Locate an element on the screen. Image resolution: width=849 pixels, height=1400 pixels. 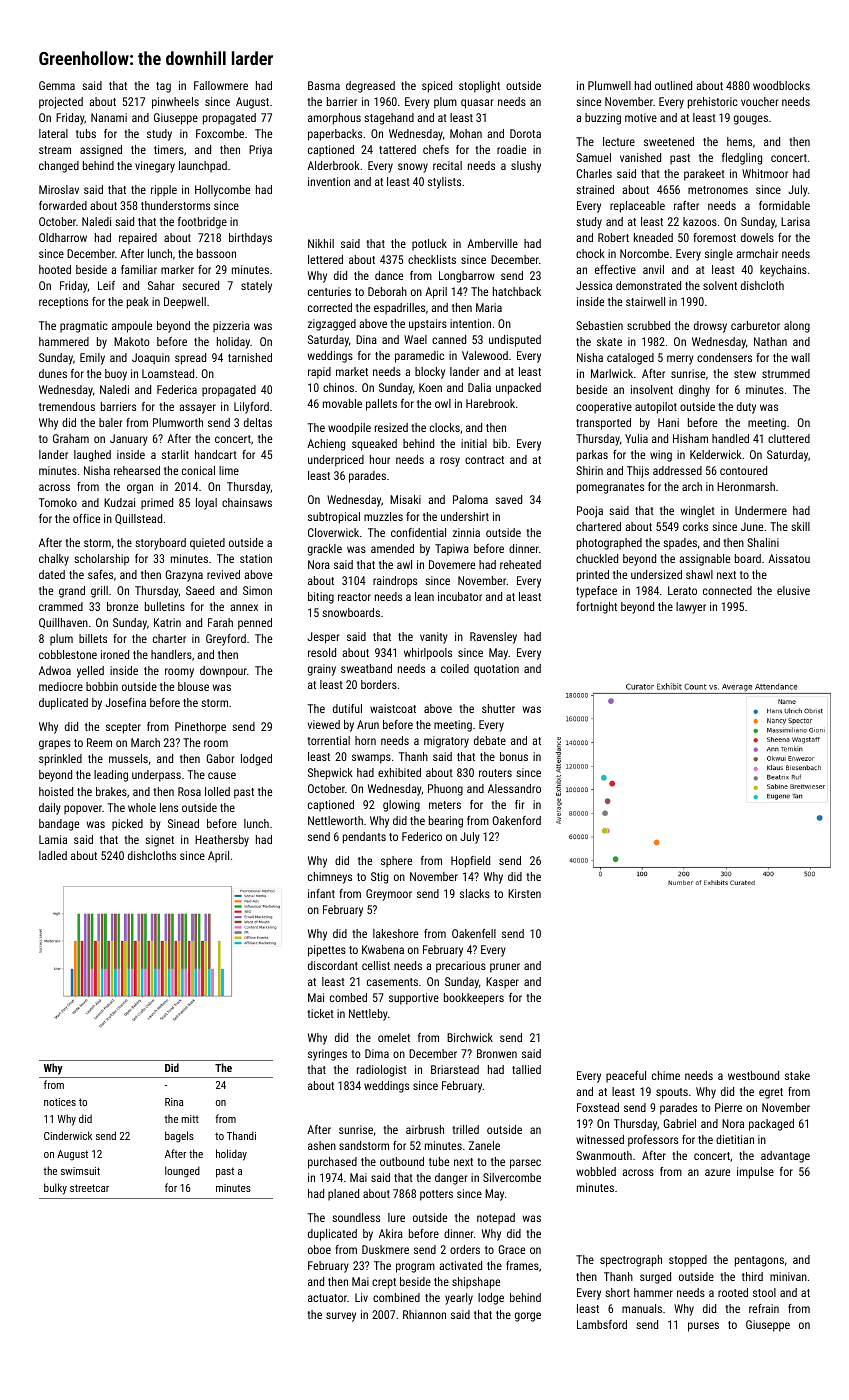
Gemma is located at coordinates (57, 85).
